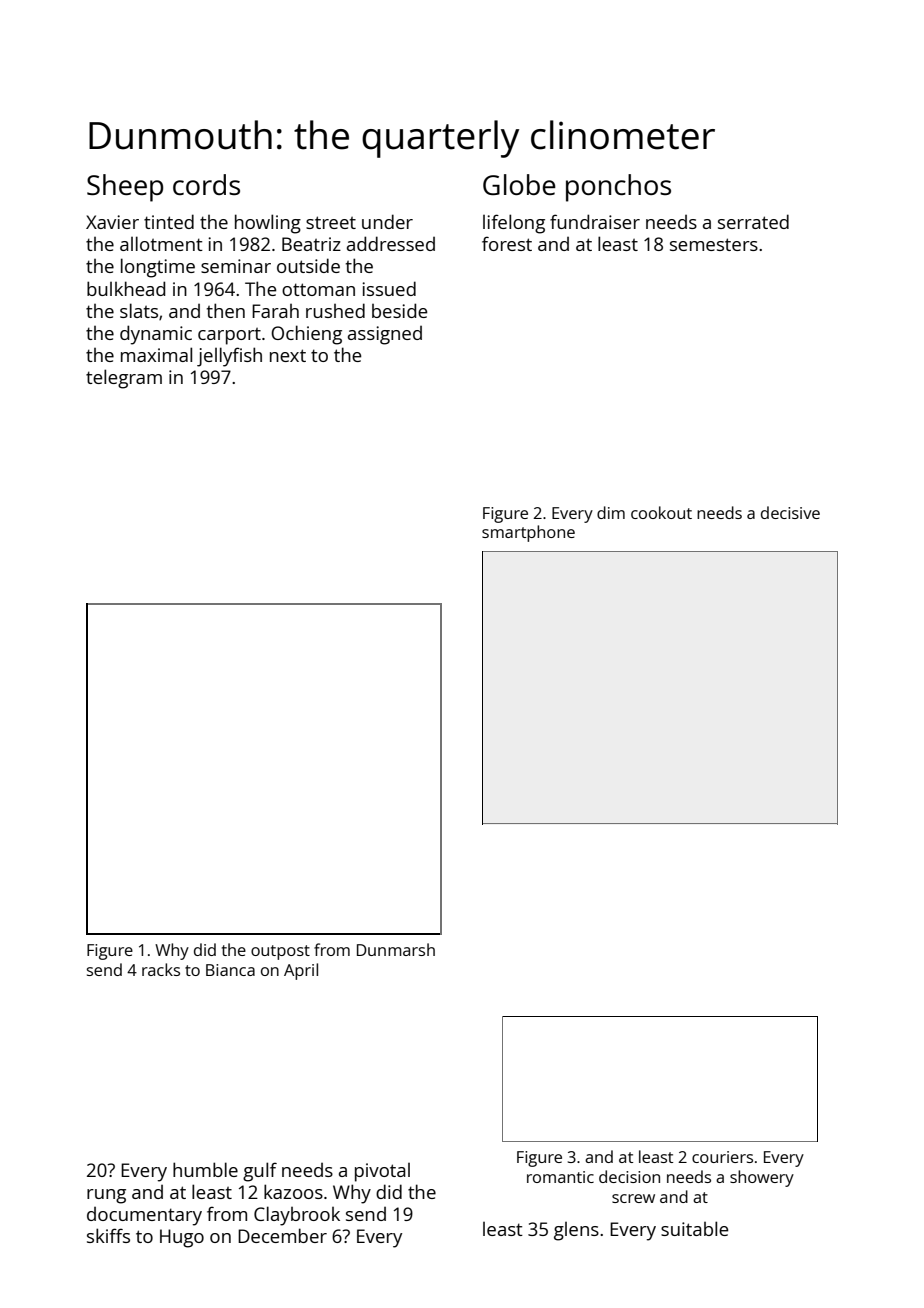 The height and width of the image is (1308, 924). I want to click on telegram, so click(124, 379).
